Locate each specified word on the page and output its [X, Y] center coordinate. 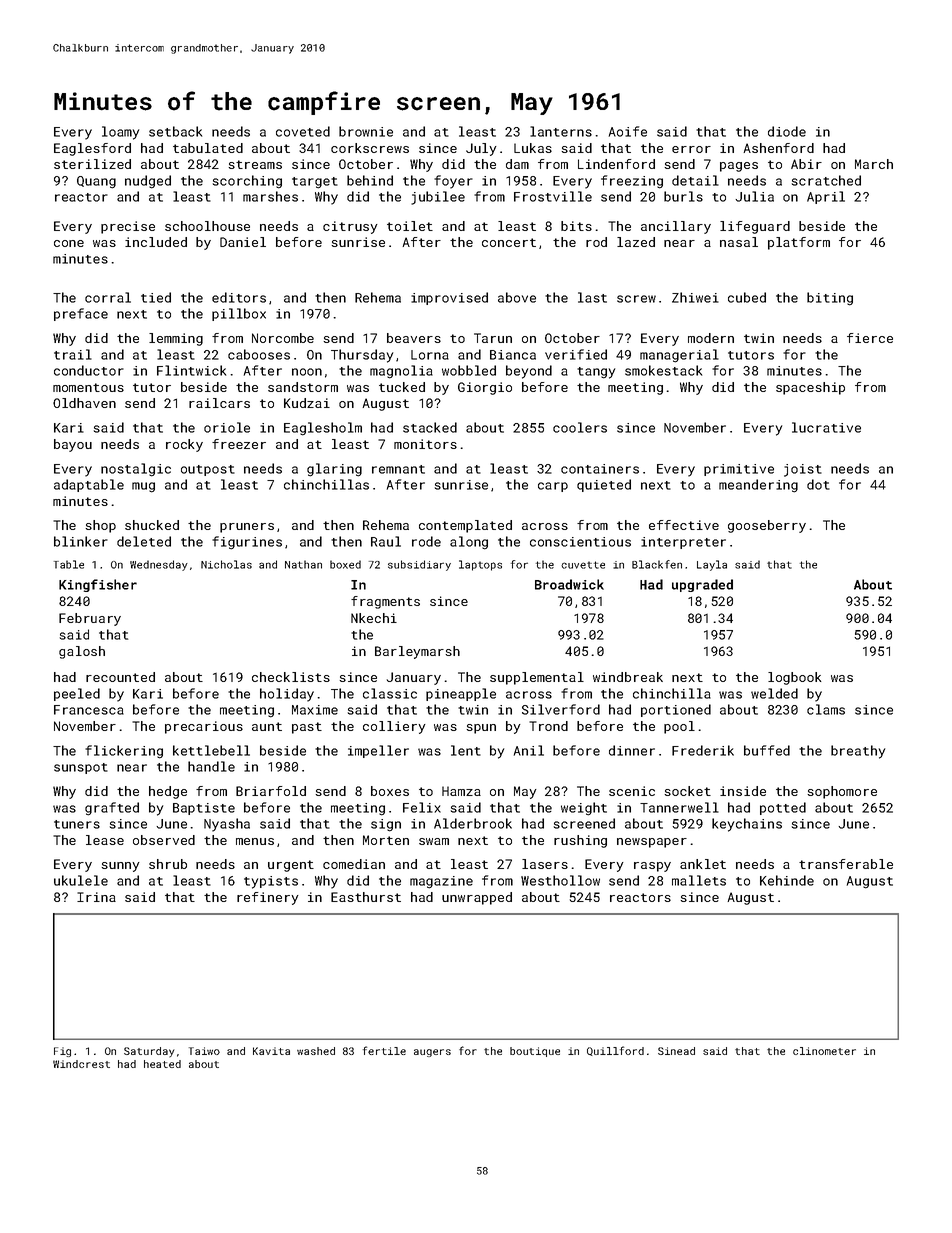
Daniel [243, 242]
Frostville [553, 196]
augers [432, 1053]
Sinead [676, 1051]
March [874, 164]
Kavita [271, 1051]
